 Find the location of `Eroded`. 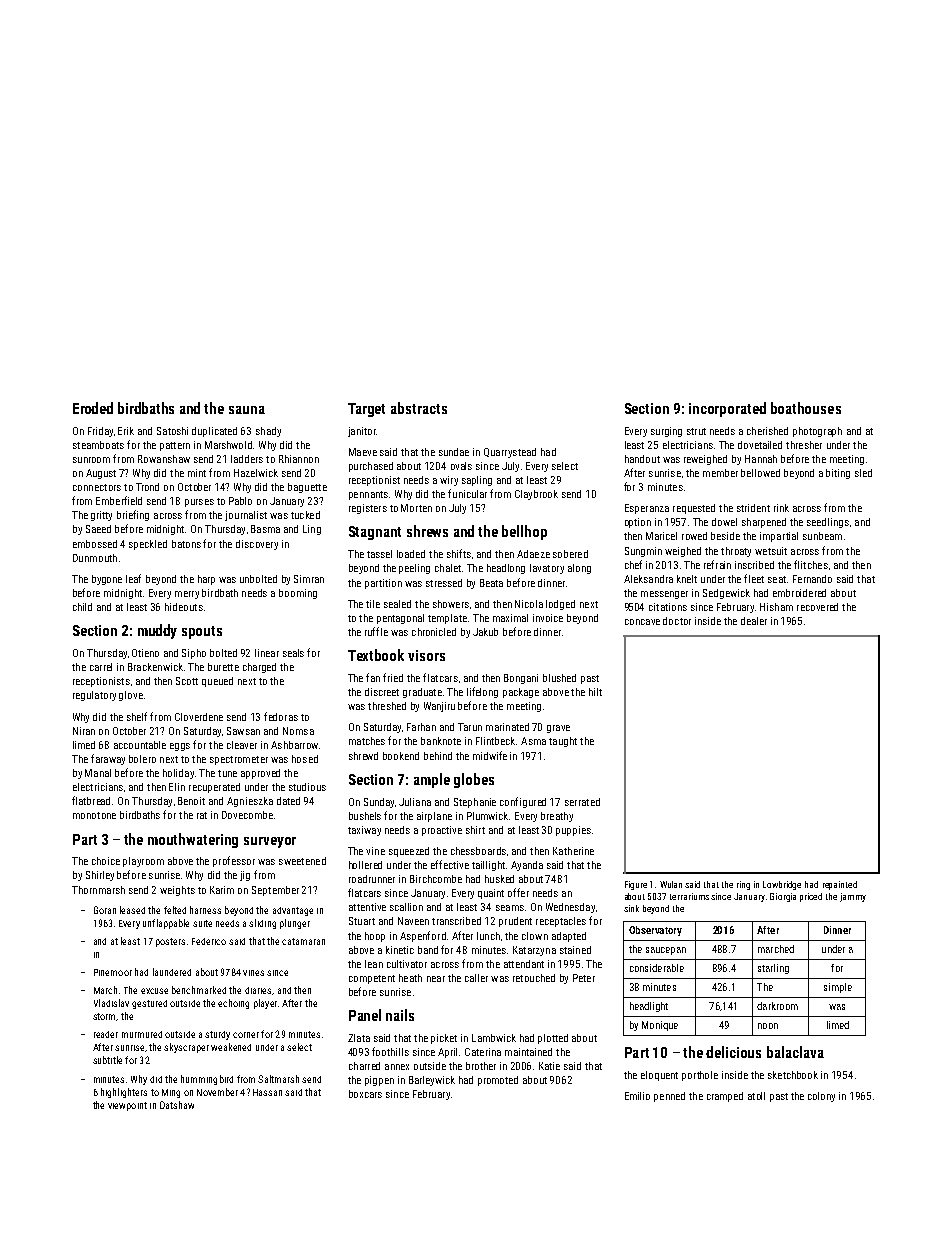

Eroded is located at coordinates (93, 408).
